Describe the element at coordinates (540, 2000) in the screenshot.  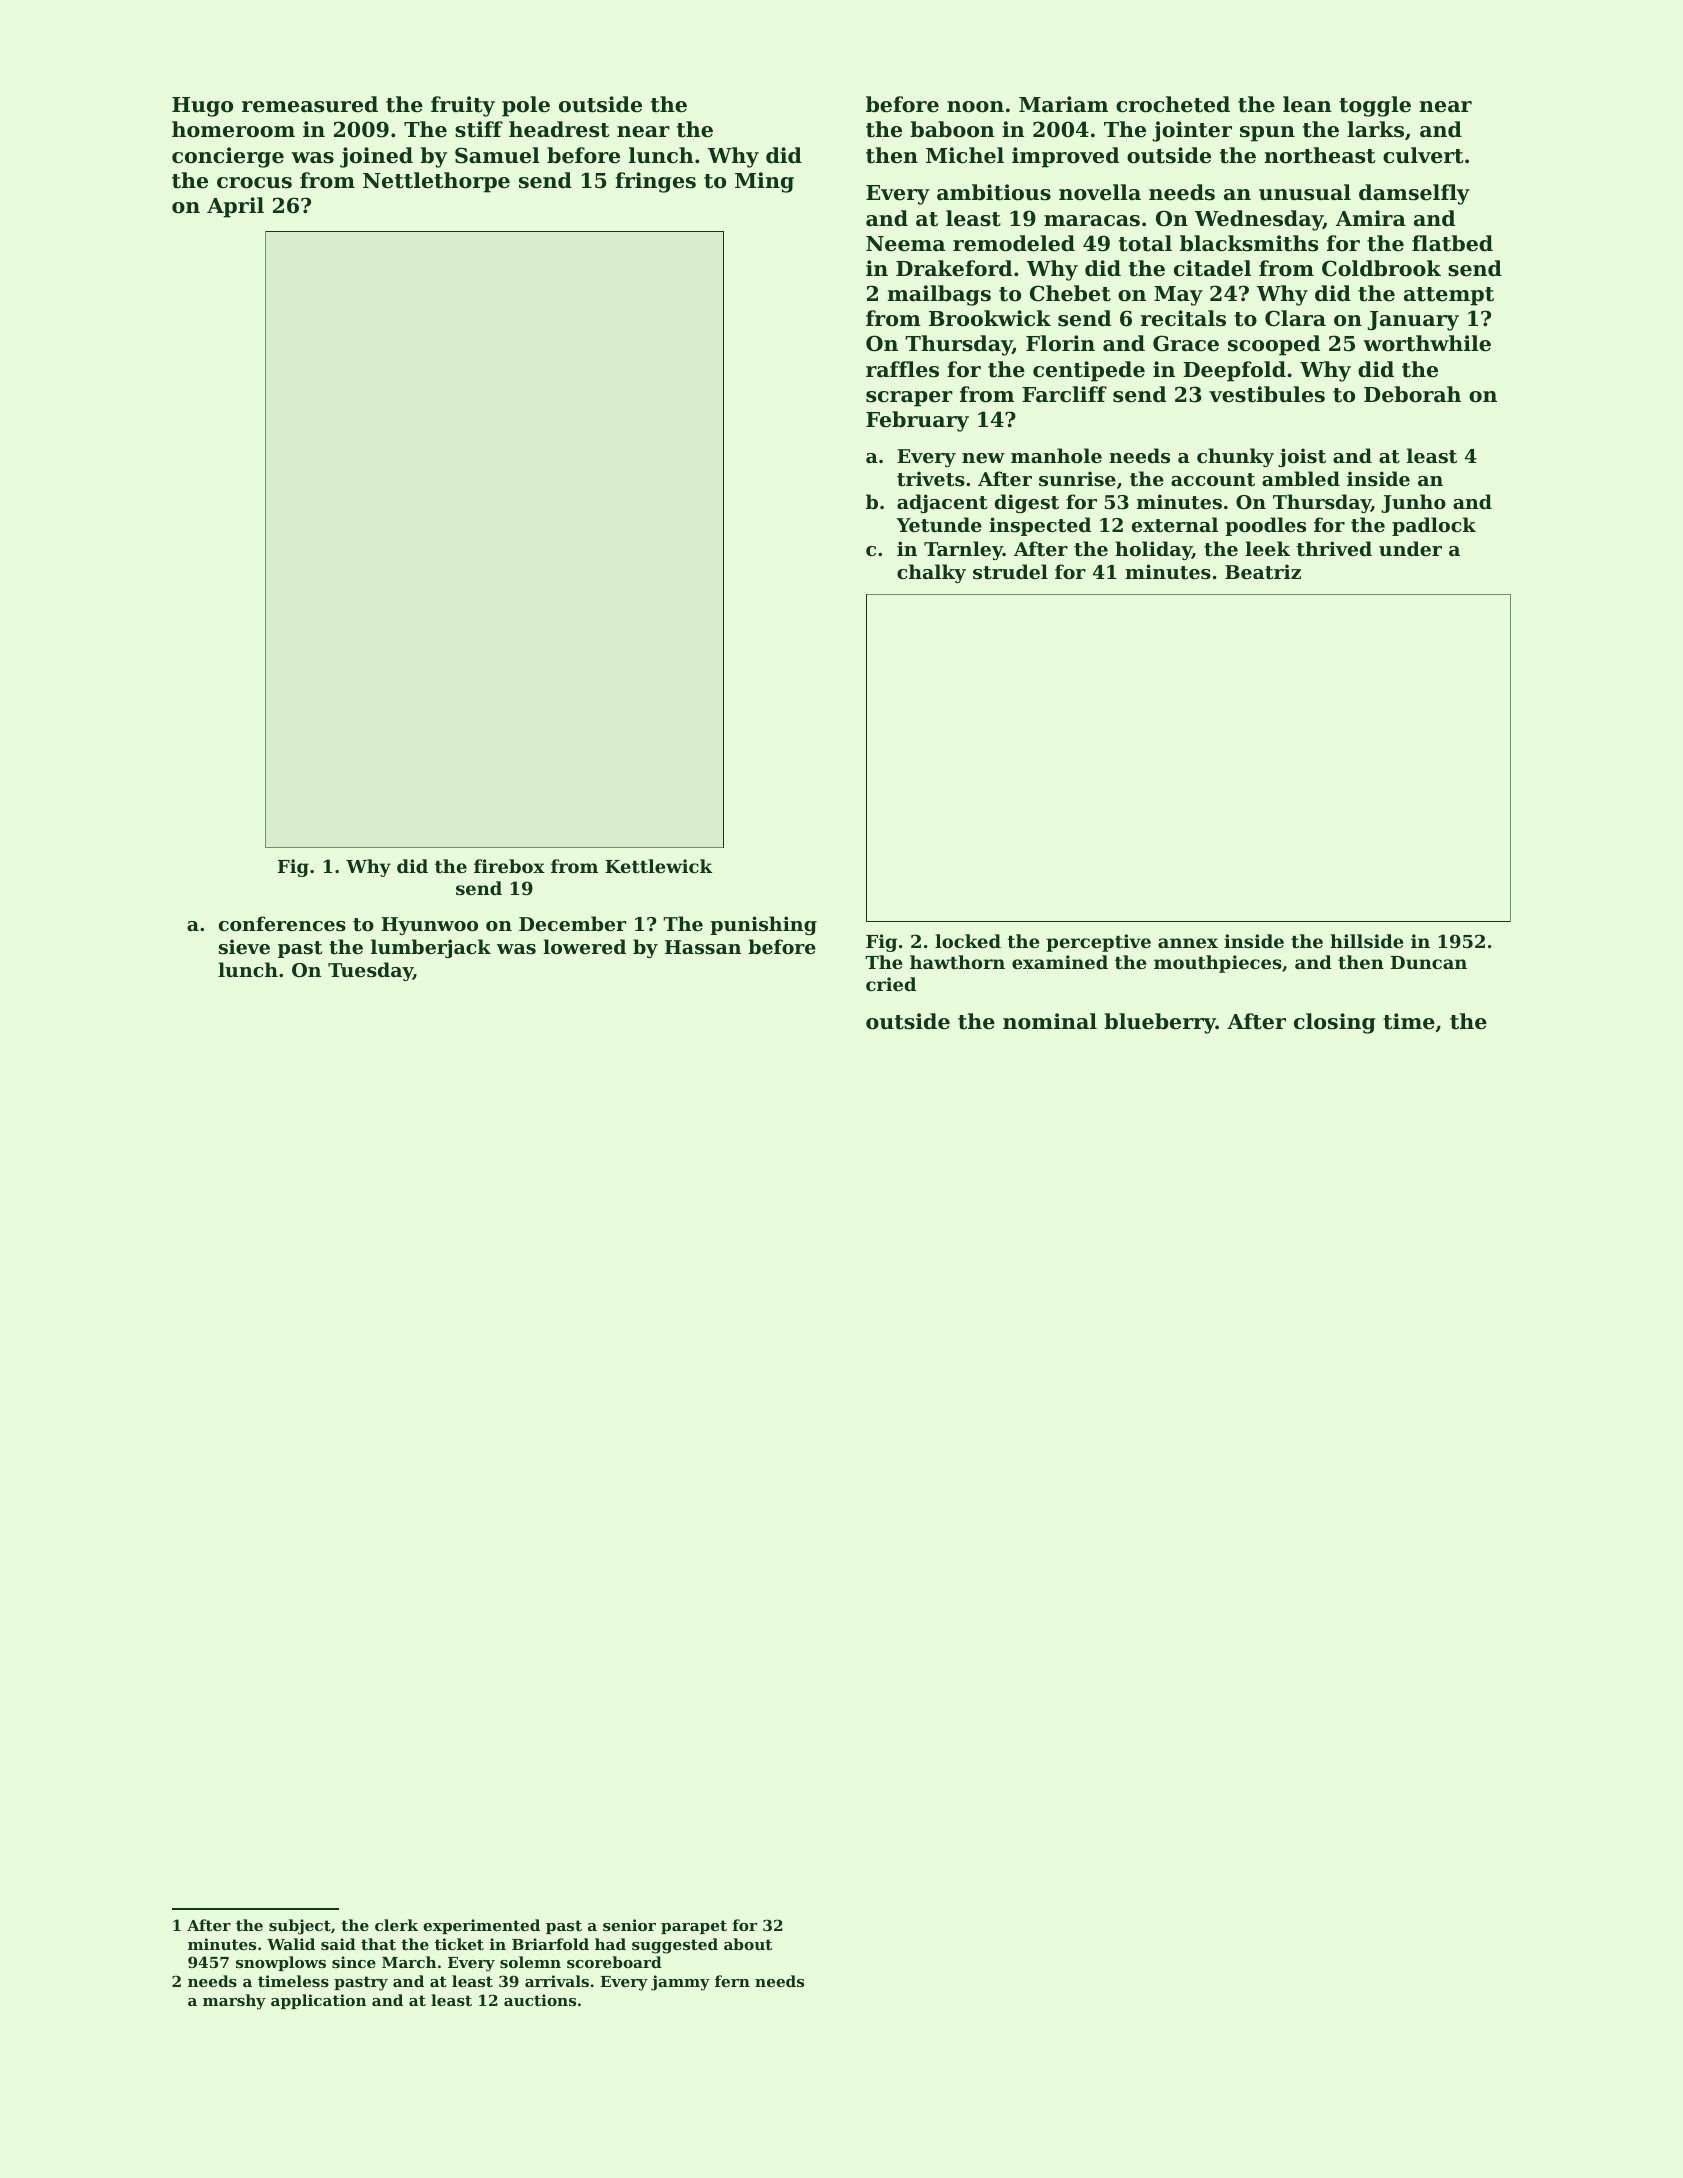
I see `auctions` at that location.
